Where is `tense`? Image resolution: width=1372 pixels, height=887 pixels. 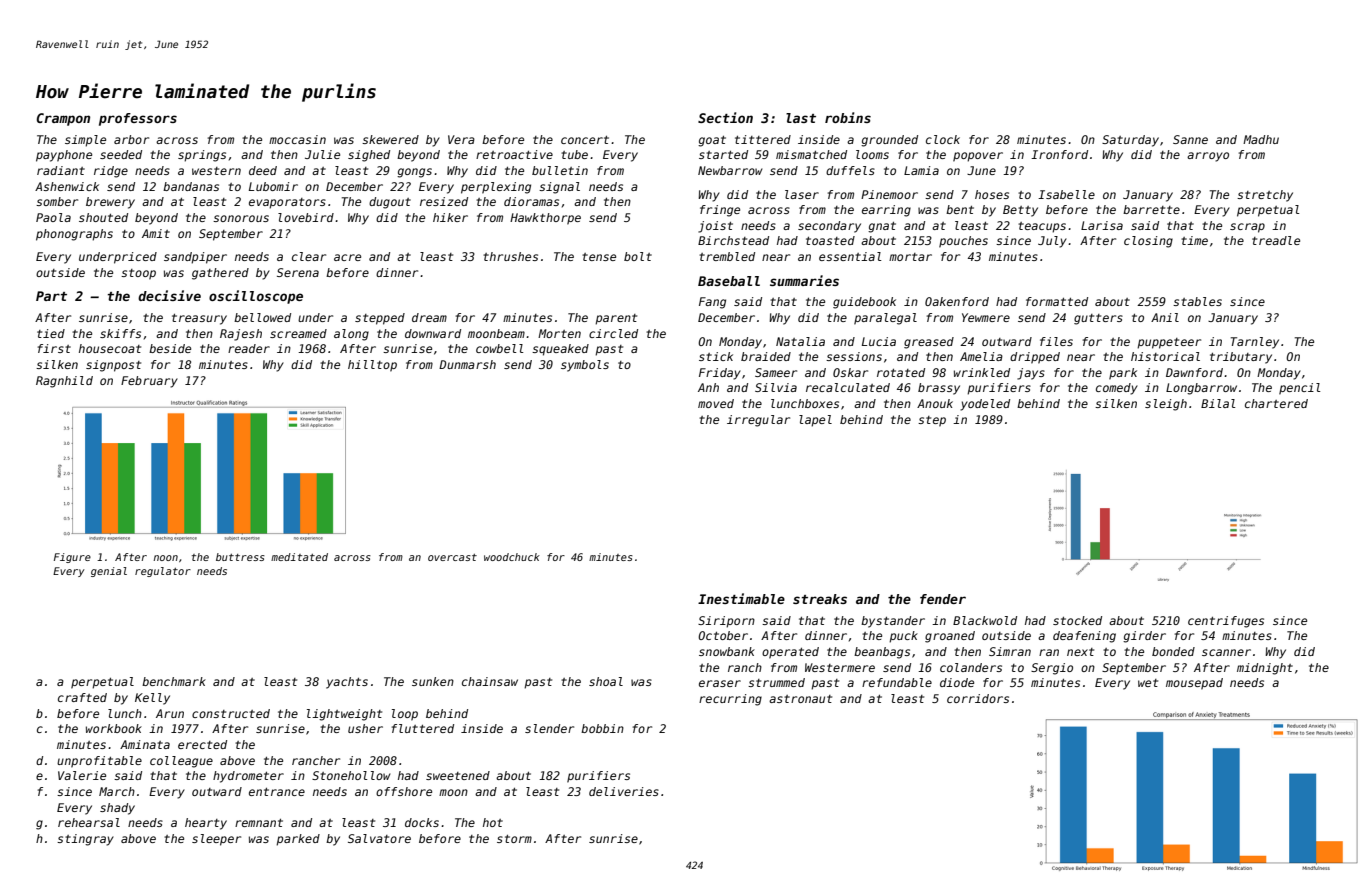 tense is located at coordinates (599, 257).
